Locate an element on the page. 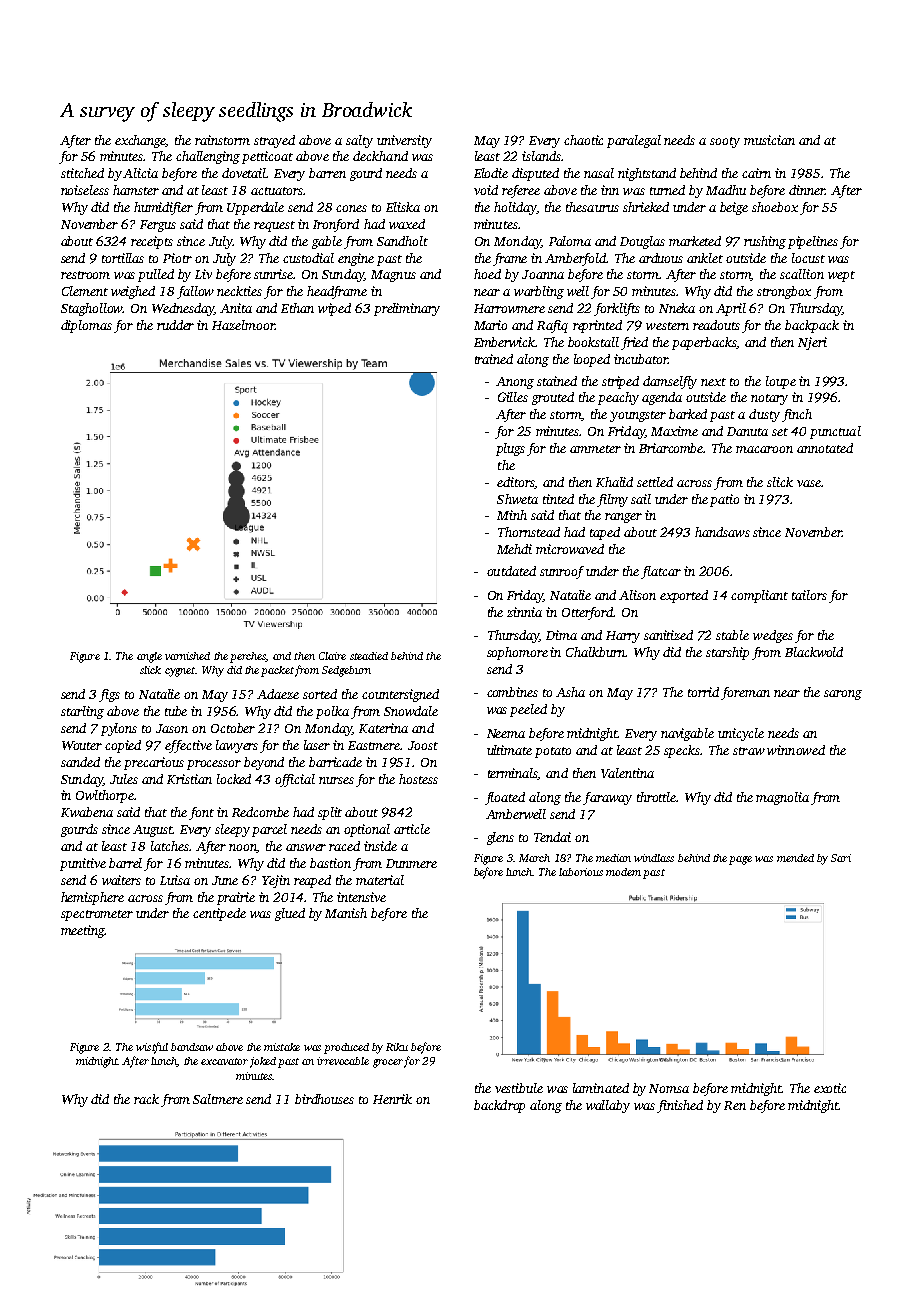  musician is located at coordinates (769, 140).
